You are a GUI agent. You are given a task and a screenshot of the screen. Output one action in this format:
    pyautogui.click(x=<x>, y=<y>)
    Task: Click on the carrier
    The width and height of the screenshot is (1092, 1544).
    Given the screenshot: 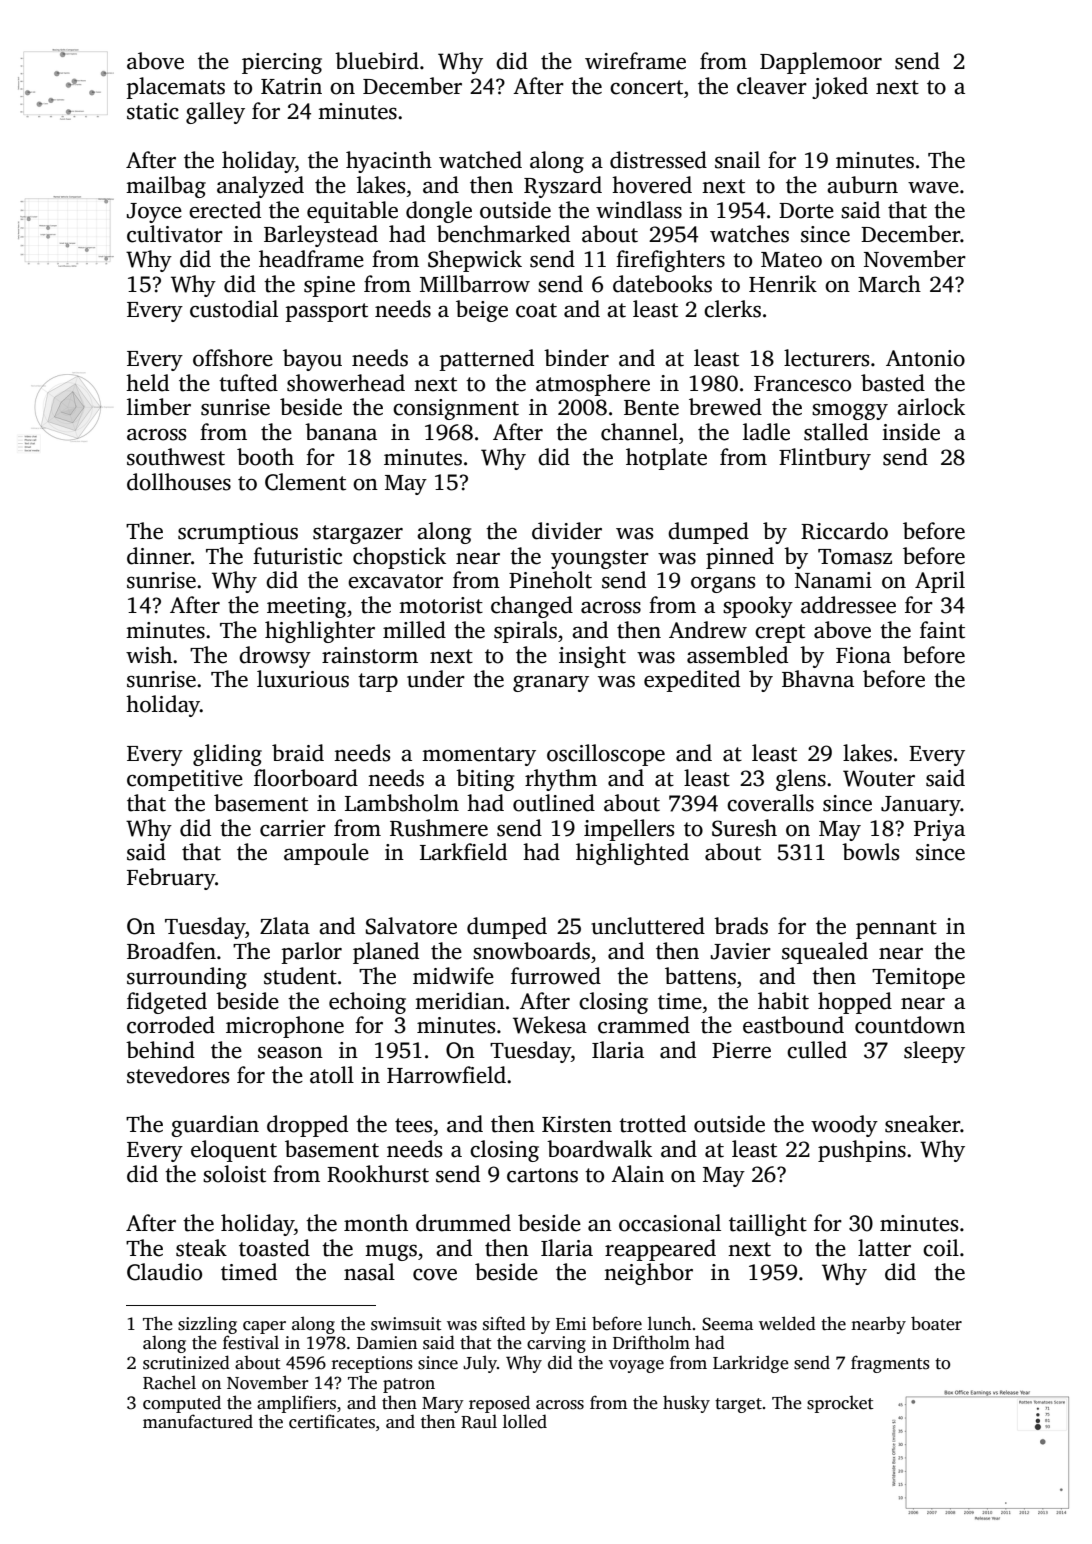 What is the action you would take?
    pyautogui.click(x=293, y=828)
